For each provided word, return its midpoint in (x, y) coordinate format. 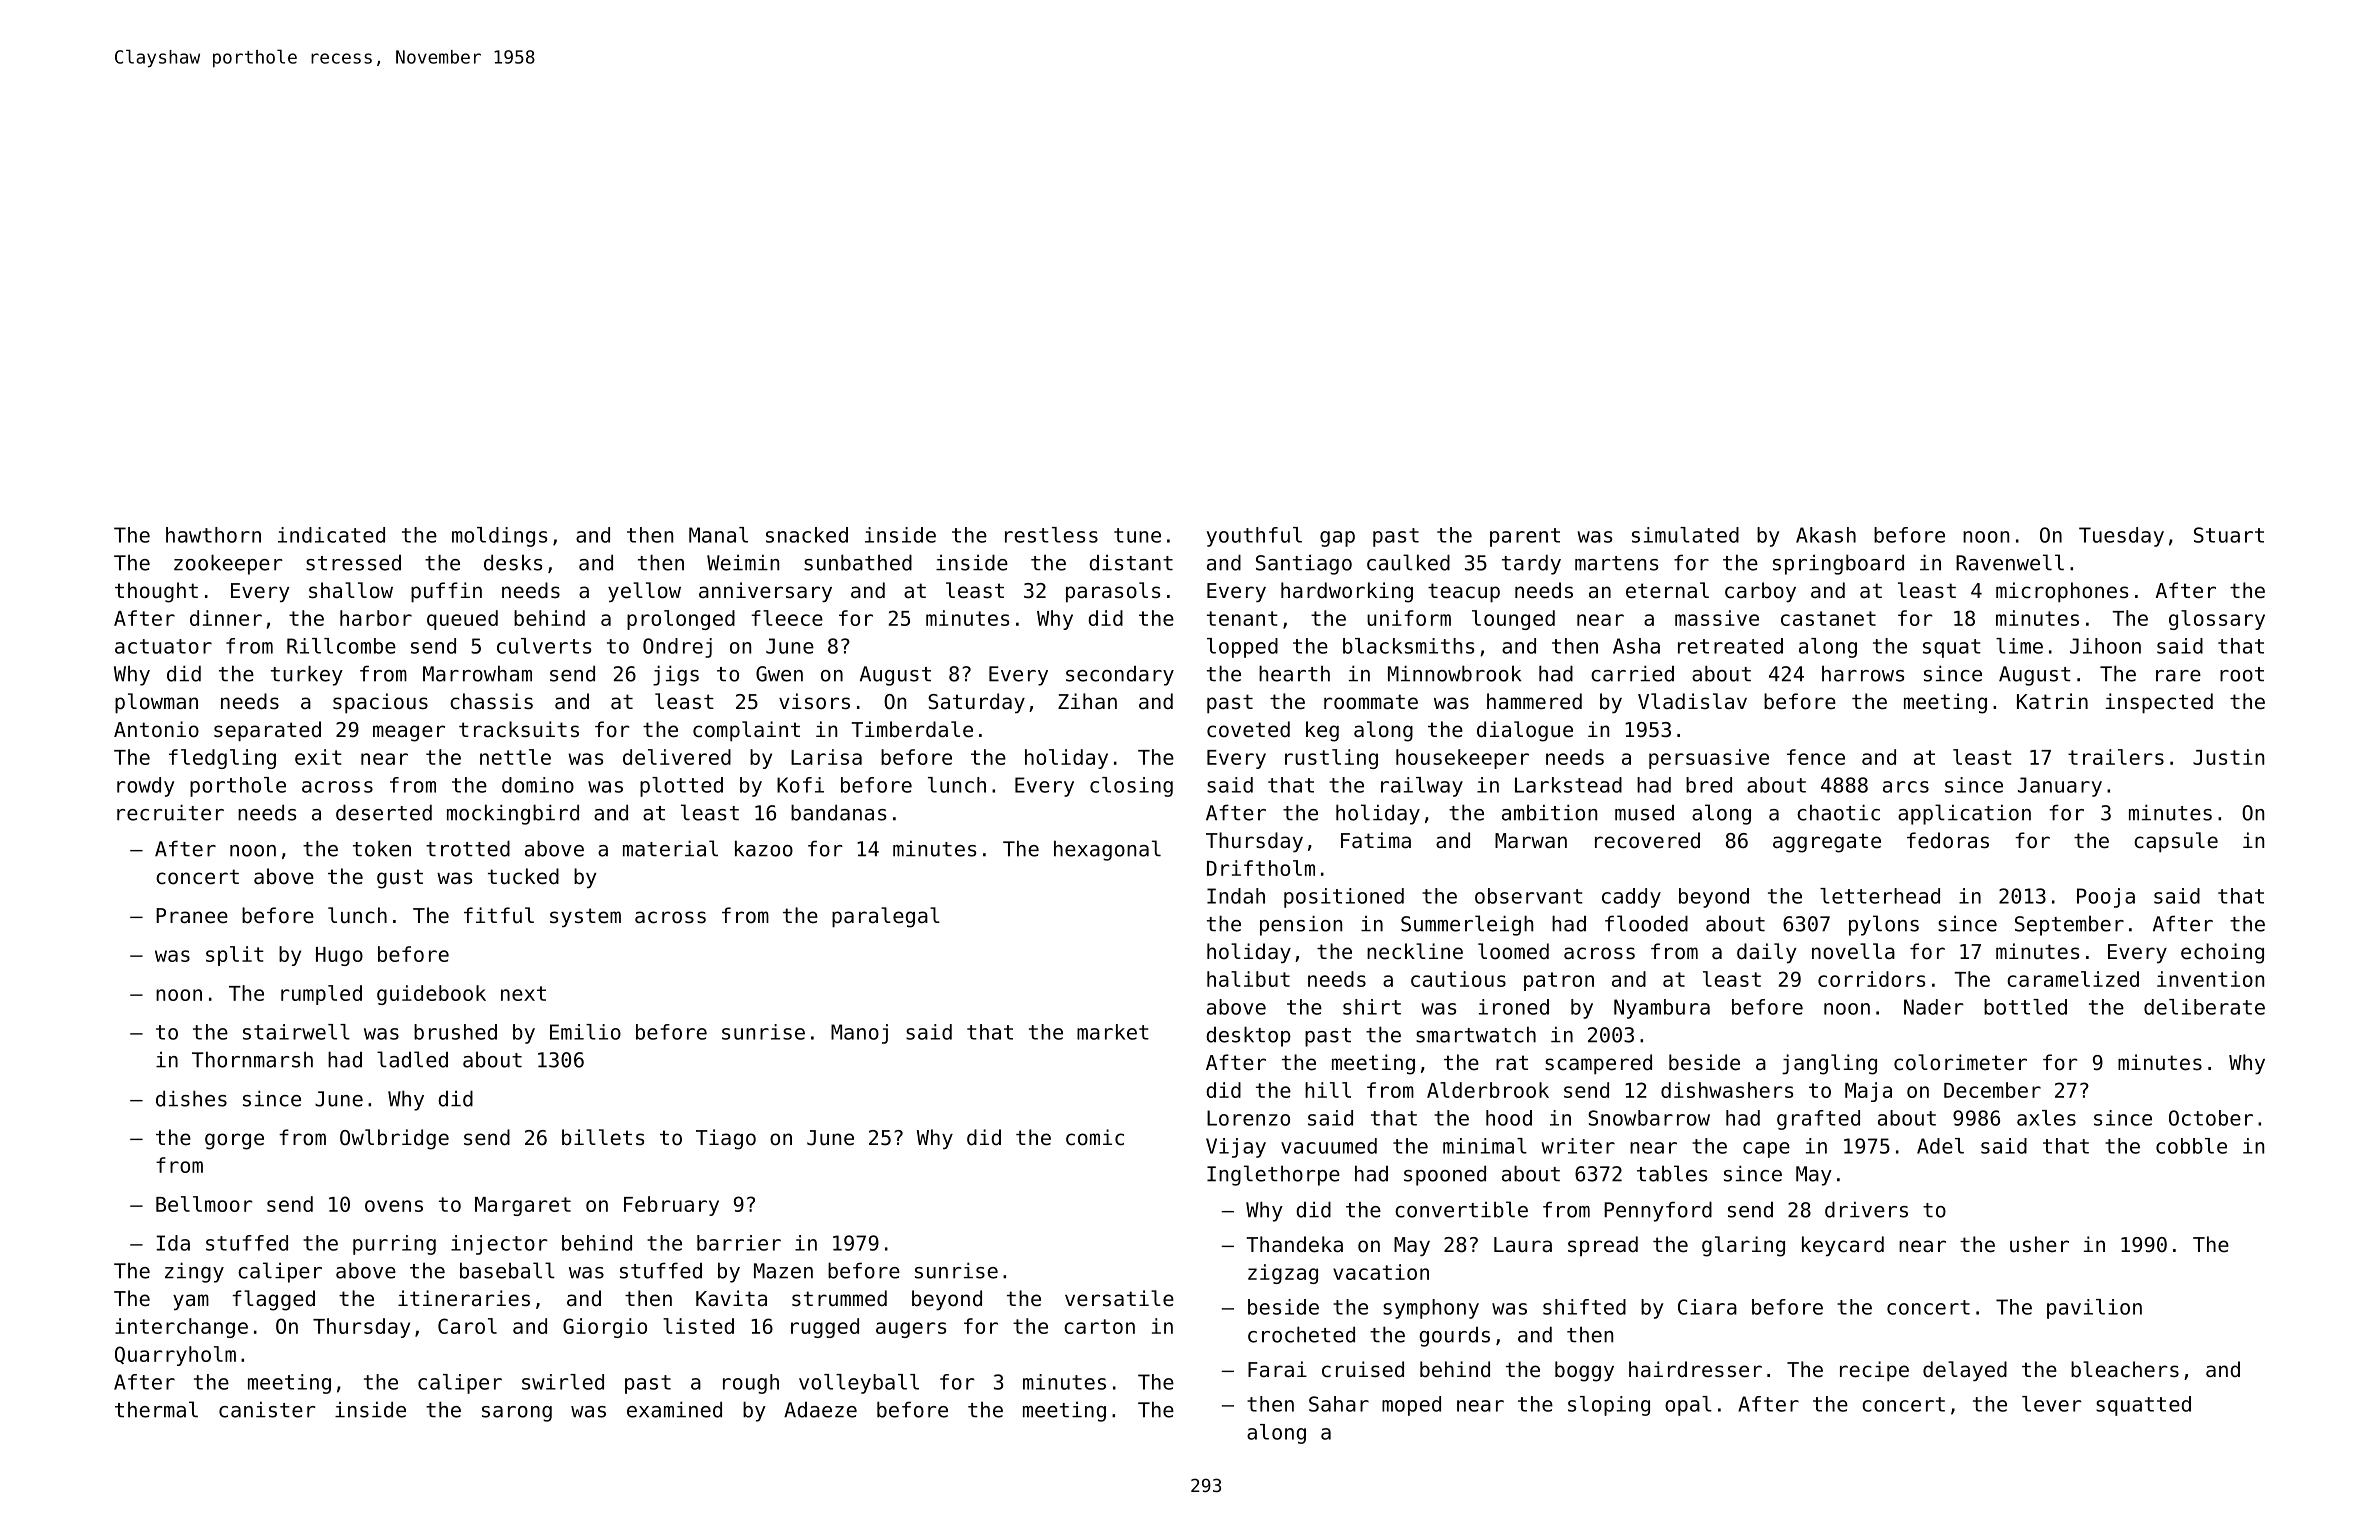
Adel (1940, 1146)
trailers (2116, 757)
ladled (412, 1059)
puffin (446, 592)
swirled (563, 1382)
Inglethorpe (1273, 1175)
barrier (739, 1243)
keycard (1843, 1246)
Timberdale (912, 729)
